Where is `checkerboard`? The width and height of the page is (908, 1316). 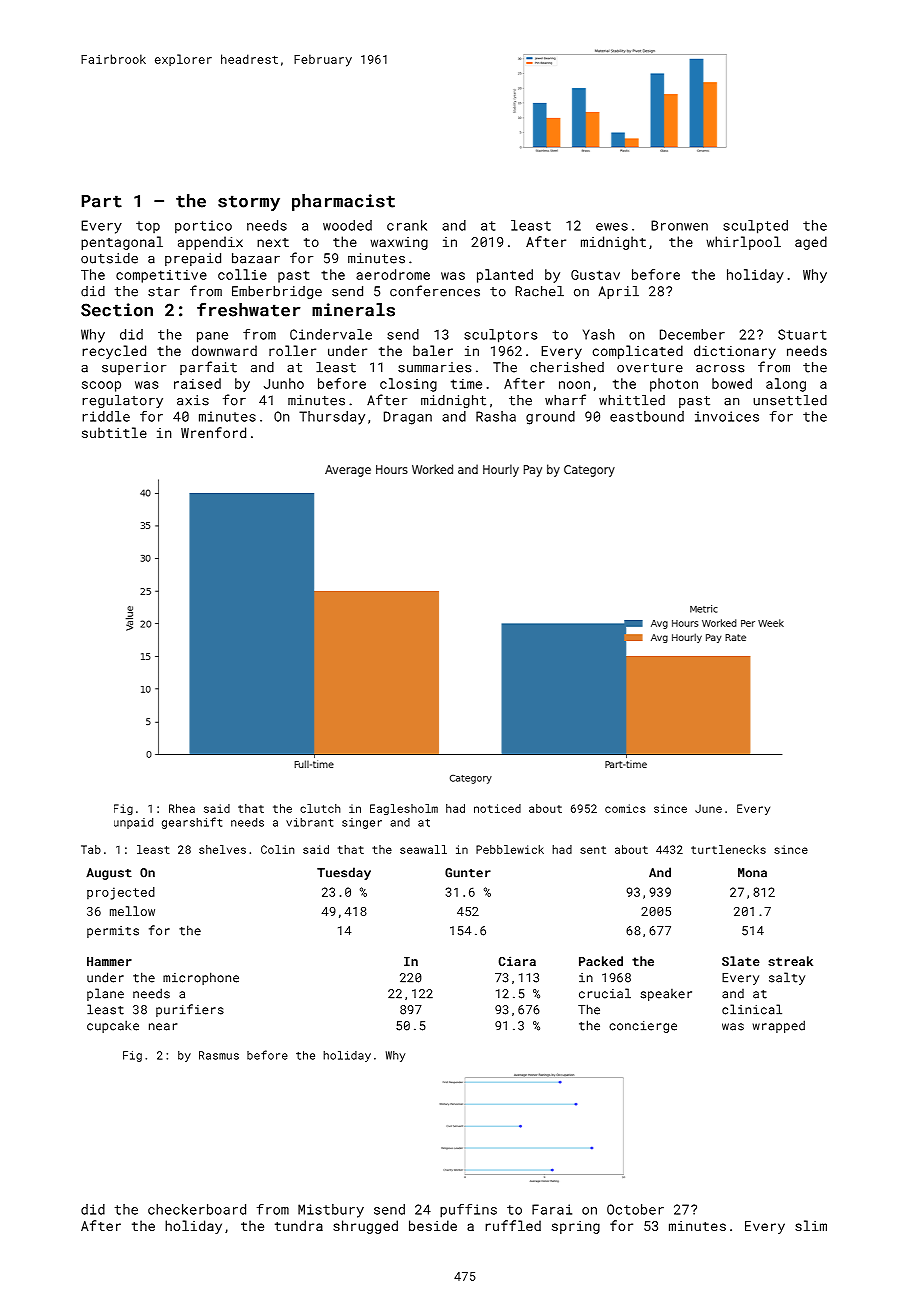
checkerboard is located at coordinates (197, 1209).
